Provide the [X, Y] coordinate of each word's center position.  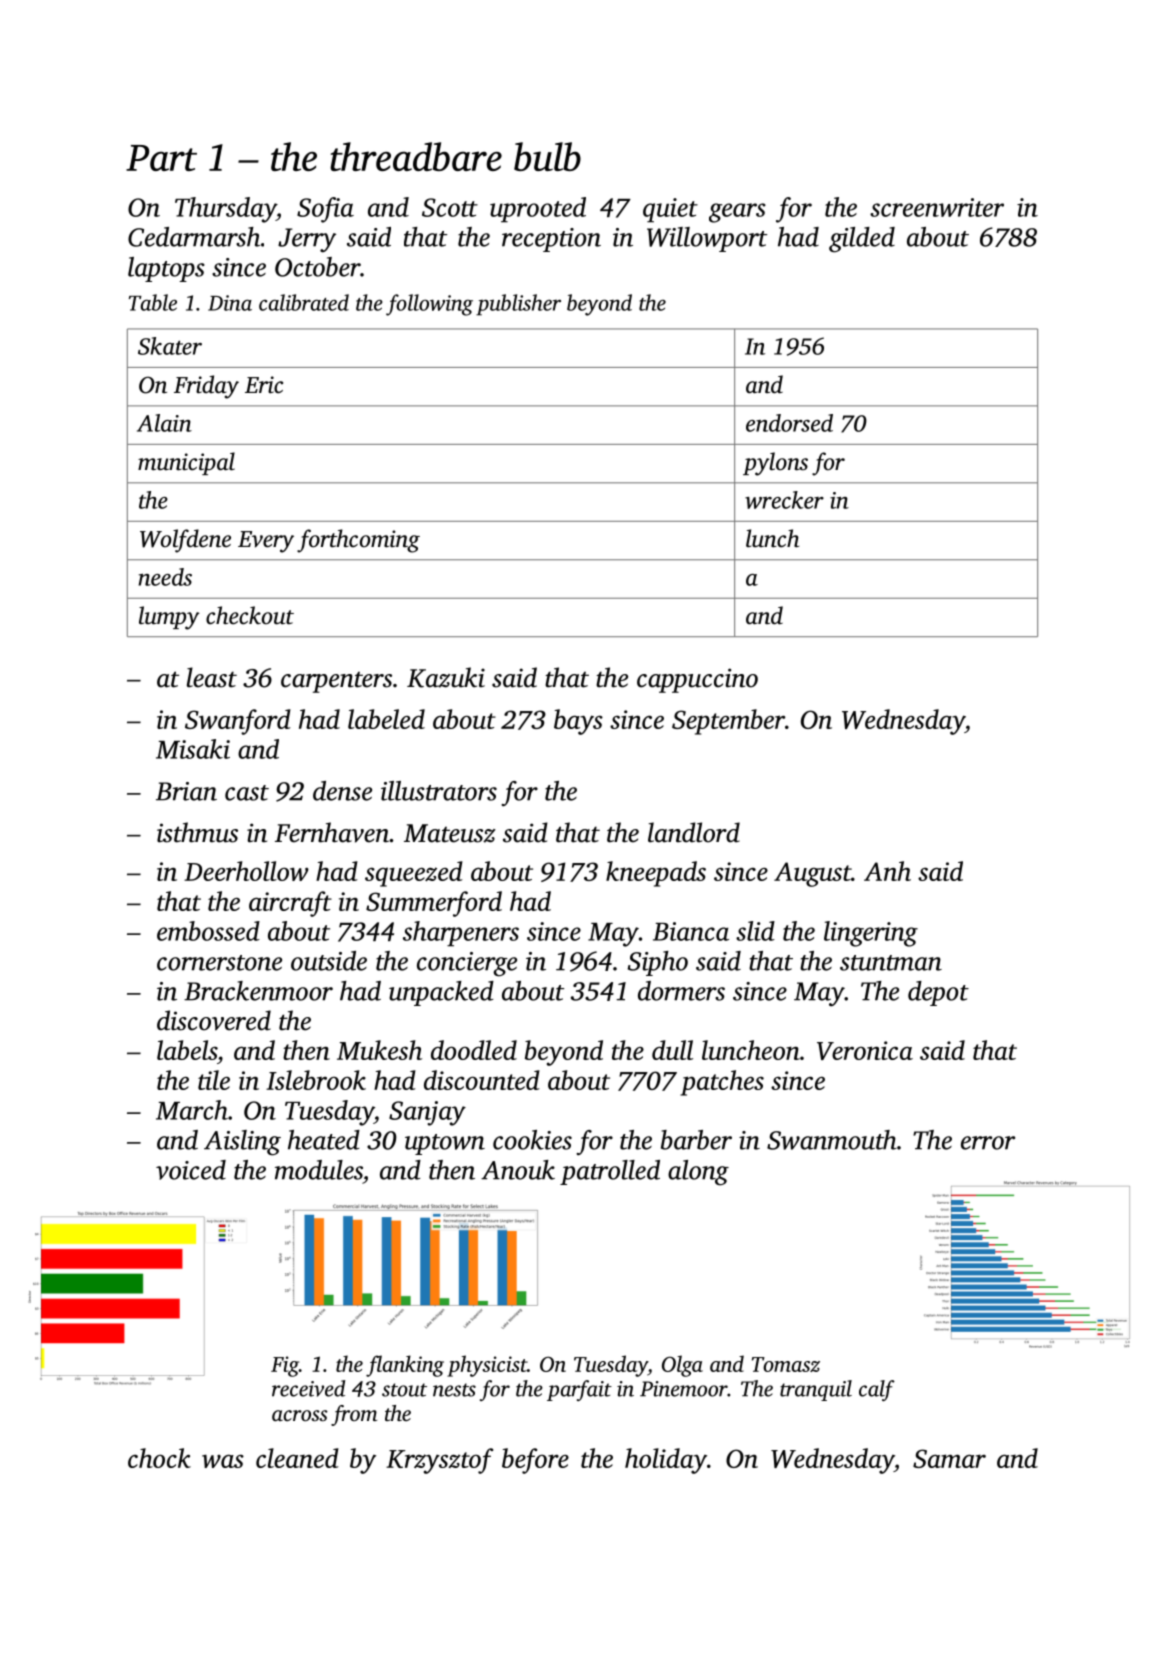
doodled [474, 1050]
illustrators [439, 791]
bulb [547, 156]
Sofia [325, 210]
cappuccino [697, 680]
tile [214, 1080]
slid [755, 931]
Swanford [238, 722]
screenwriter [937, 207]
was [223, 1461]
